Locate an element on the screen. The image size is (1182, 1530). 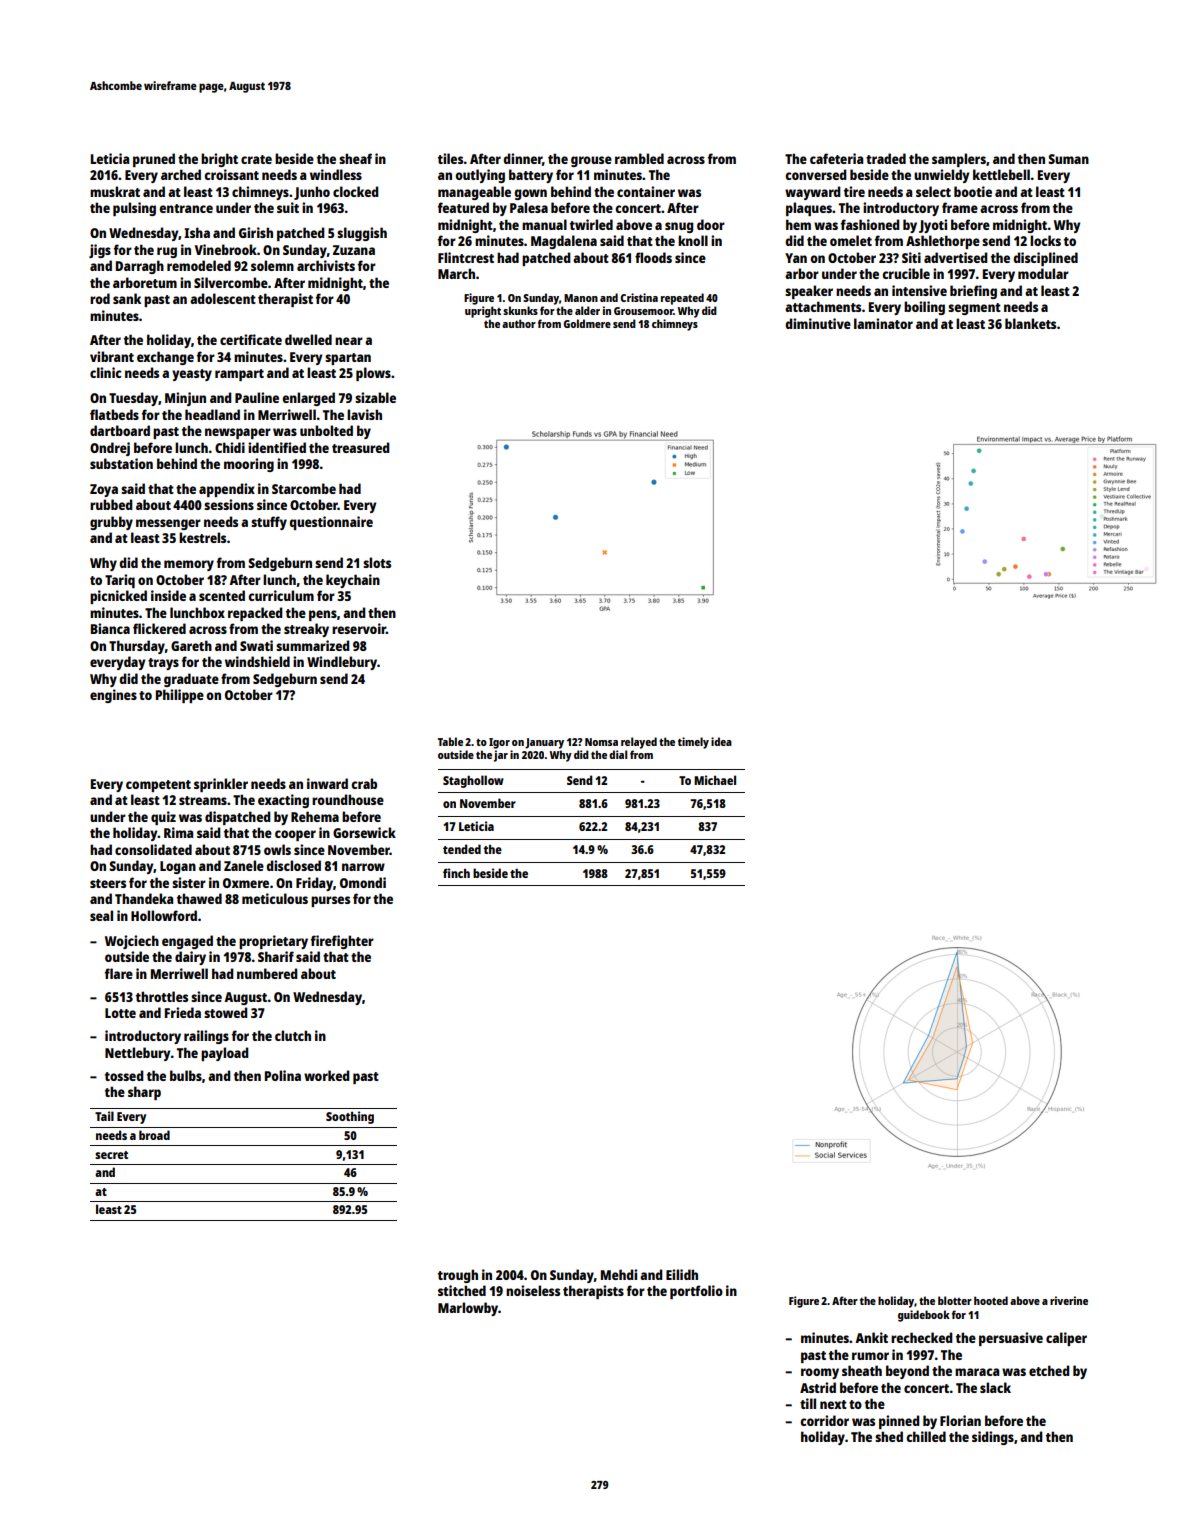
door is located at coordinates (711, 224).
